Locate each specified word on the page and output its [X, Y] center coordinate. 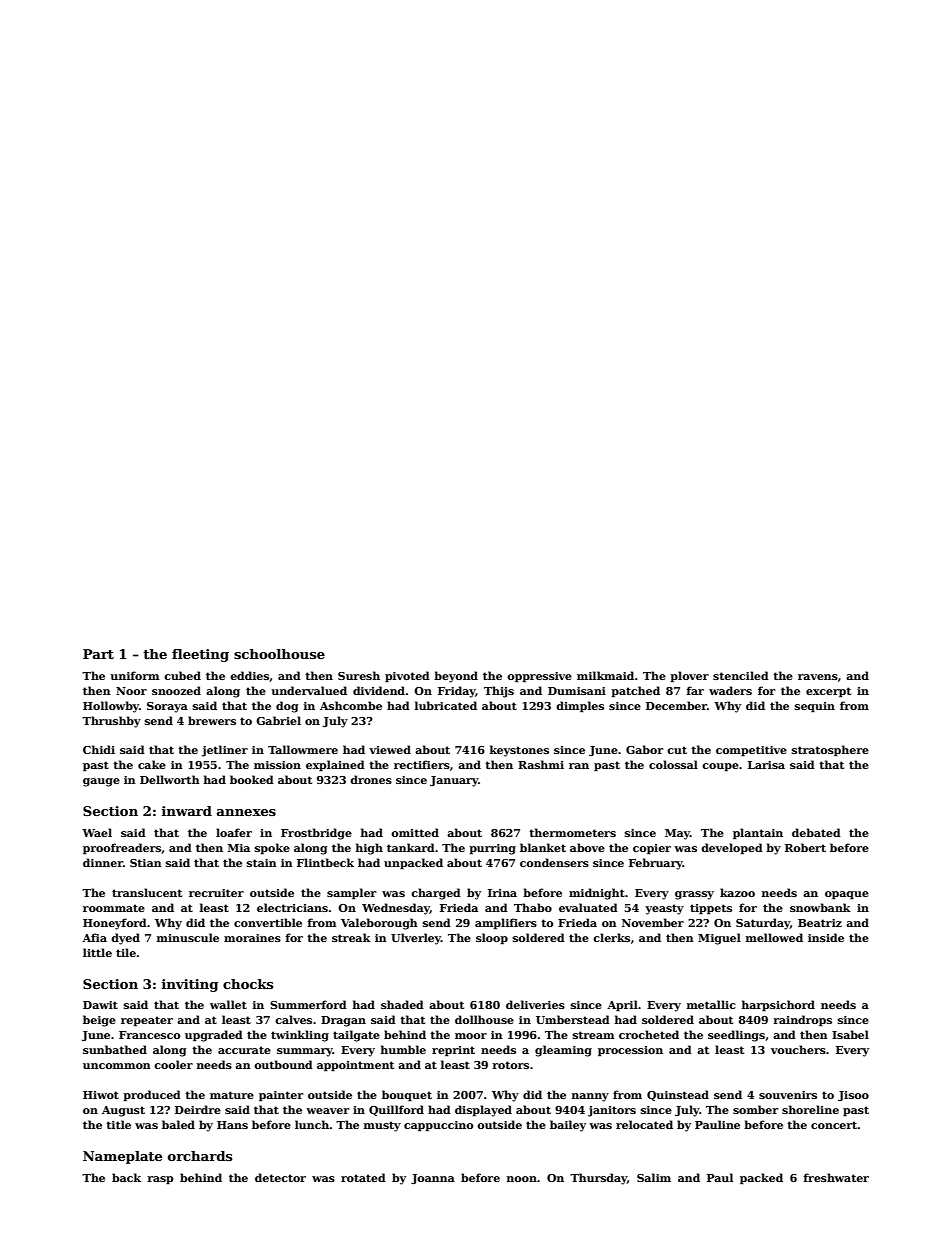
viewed [390, 749]
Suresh [359, 675]
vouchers [798, 1049]
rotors [510, 1065]
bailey [568, 1126]
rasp [160, 1180]
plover [689, 677]
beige [99, 1021]
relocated [644, 1124]
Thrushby [111, 722]
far [695, 690]
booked [252, 779]
